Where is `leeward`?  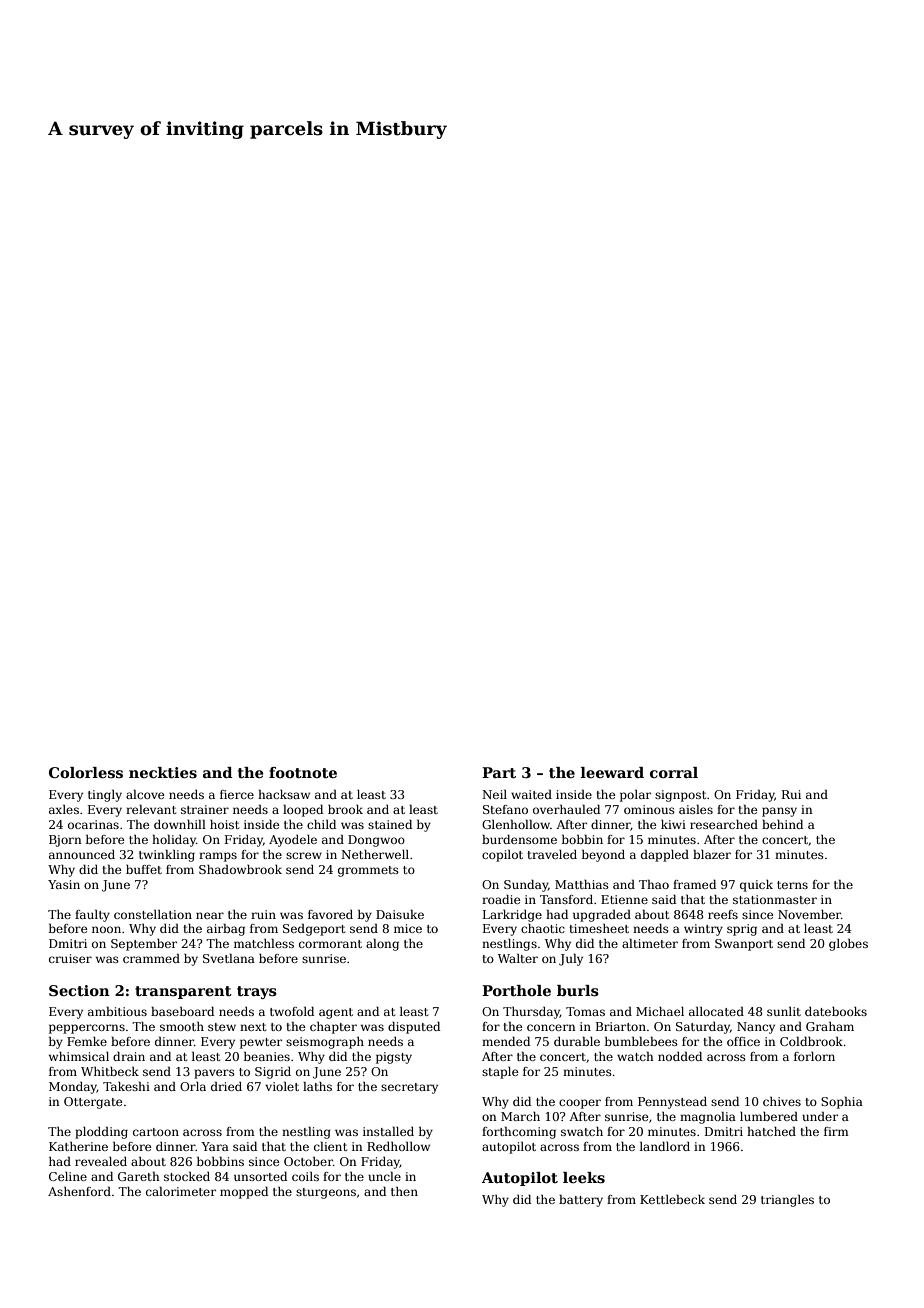
leeward is located at coordinates (612, 772).
